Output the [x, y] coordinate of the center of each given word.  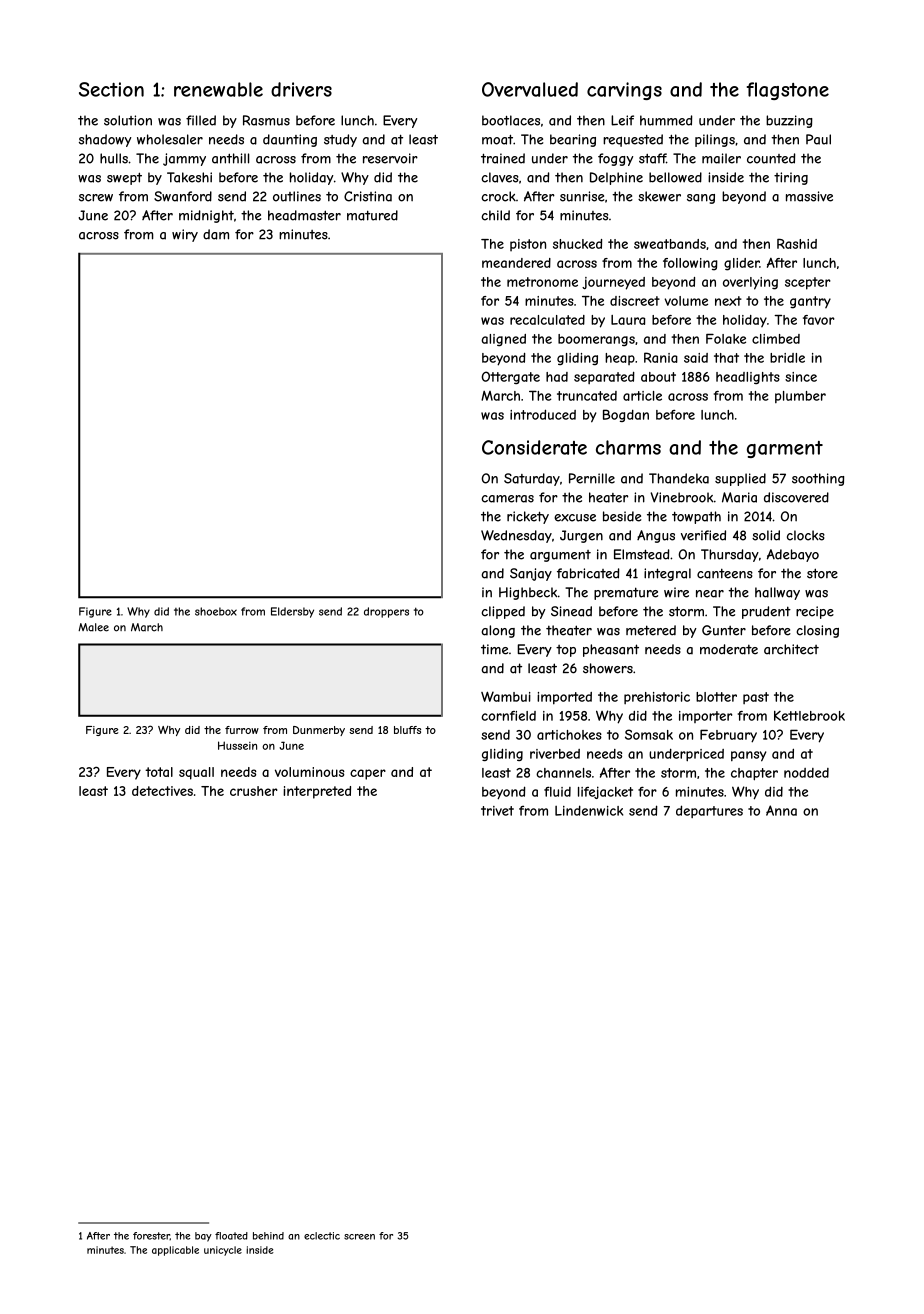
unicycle [223, 1251]
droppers [386, 612]
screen [359, 1237]
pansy [748, 756]
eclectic [322, 1236]
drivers [301, 89]
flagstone [788, 91]
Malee [93, 627]
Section [111, 89]
